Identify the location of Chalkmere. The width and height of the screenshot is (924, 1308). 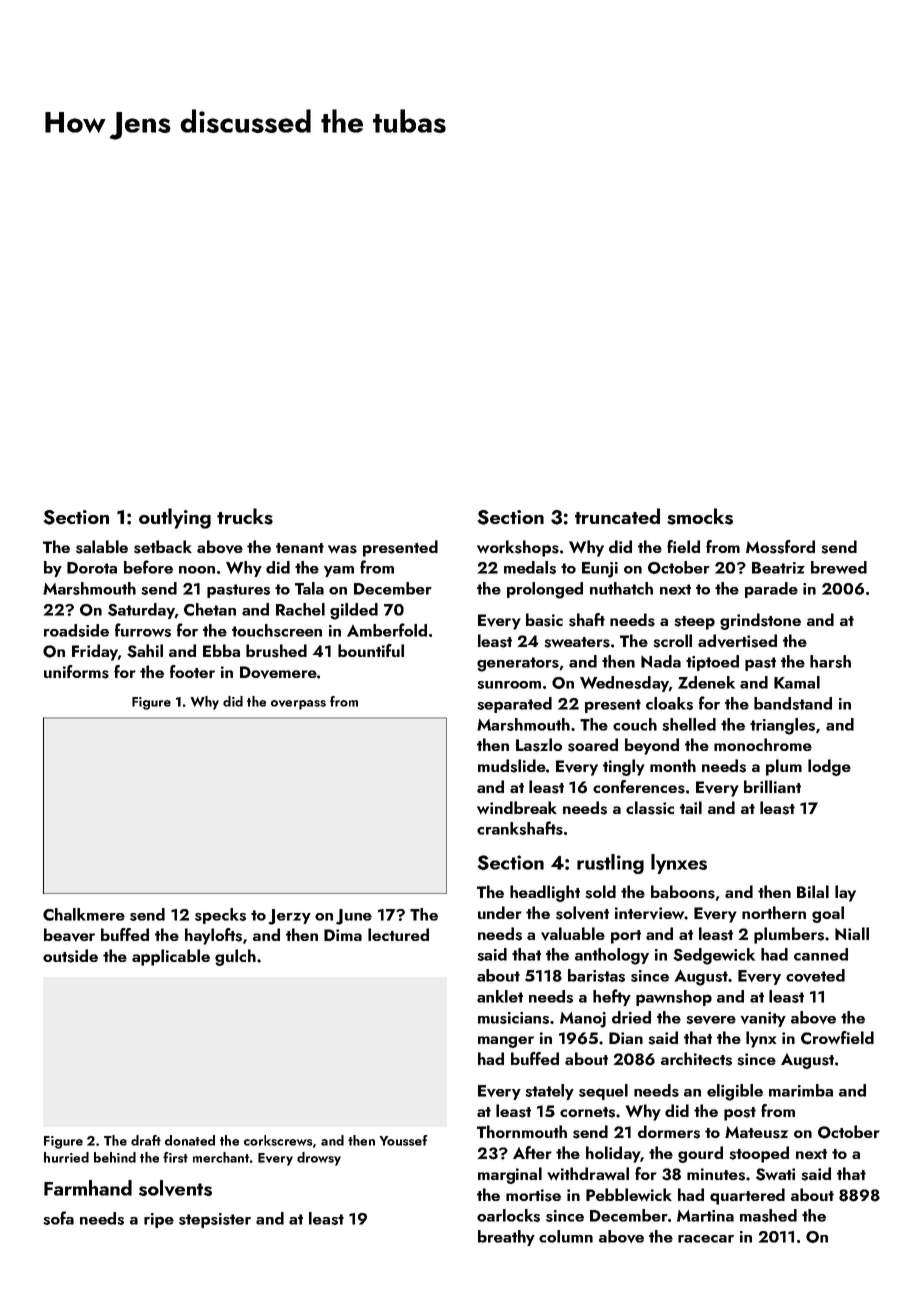
(84, 914).
